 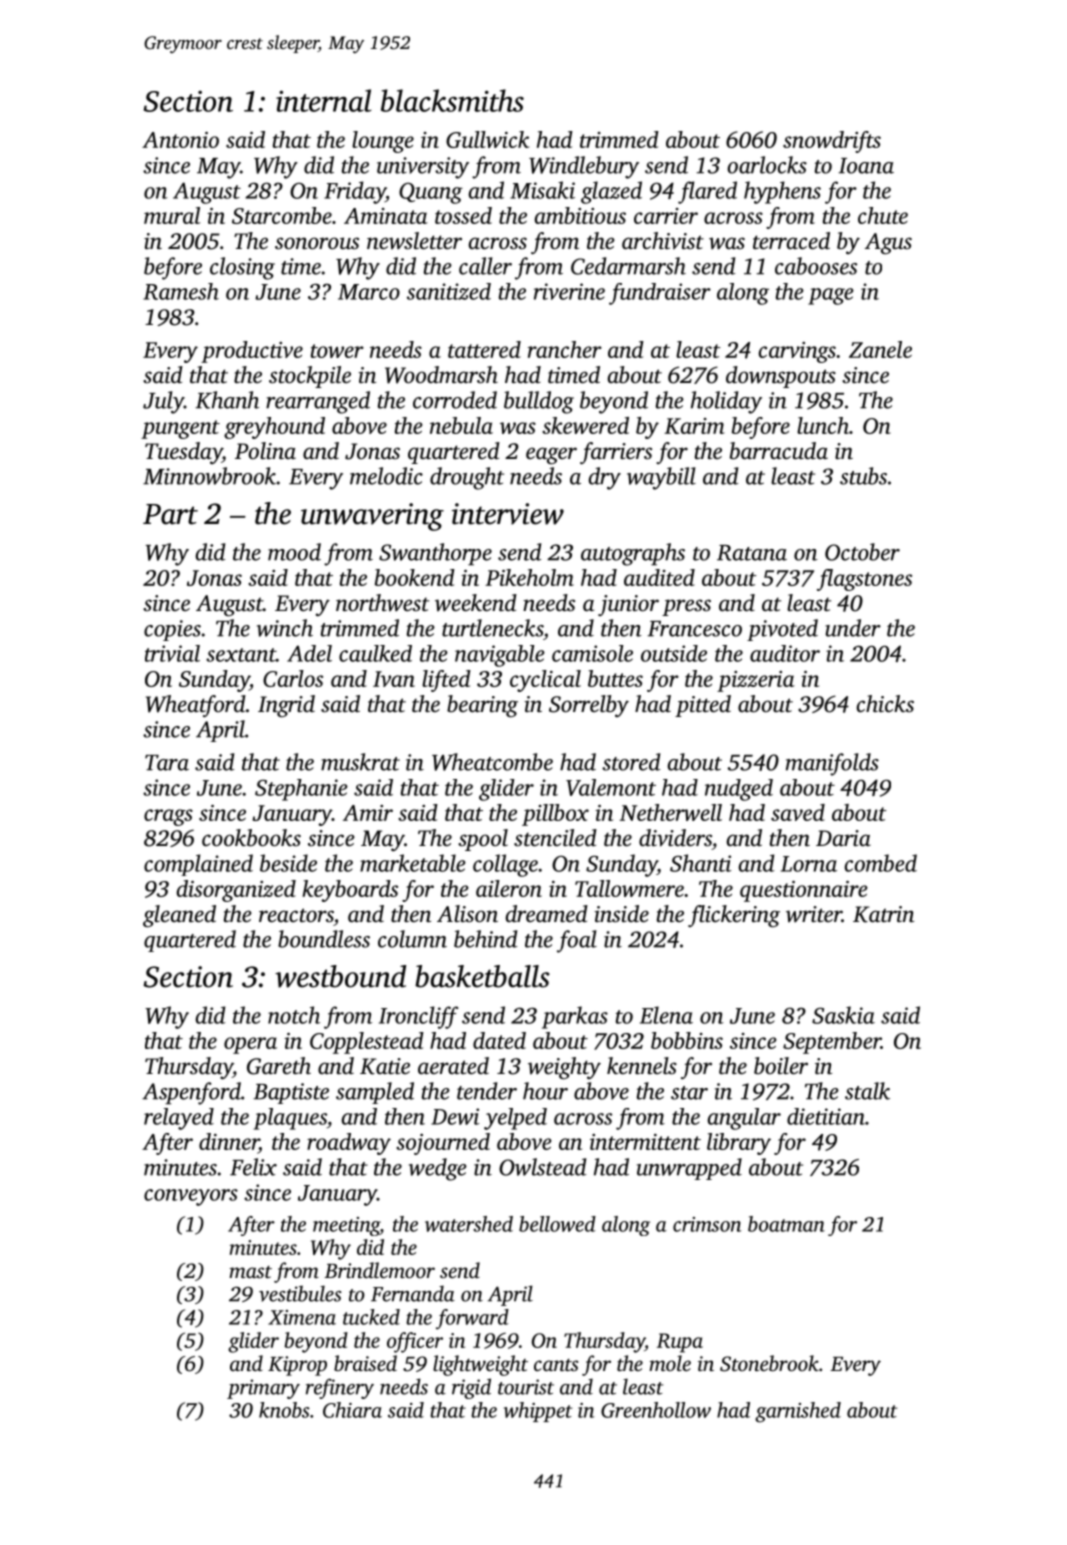 What do you see at coordinates (191, 1197) in the document?
I see `conveyors` at bounding box center [191, 1197].
